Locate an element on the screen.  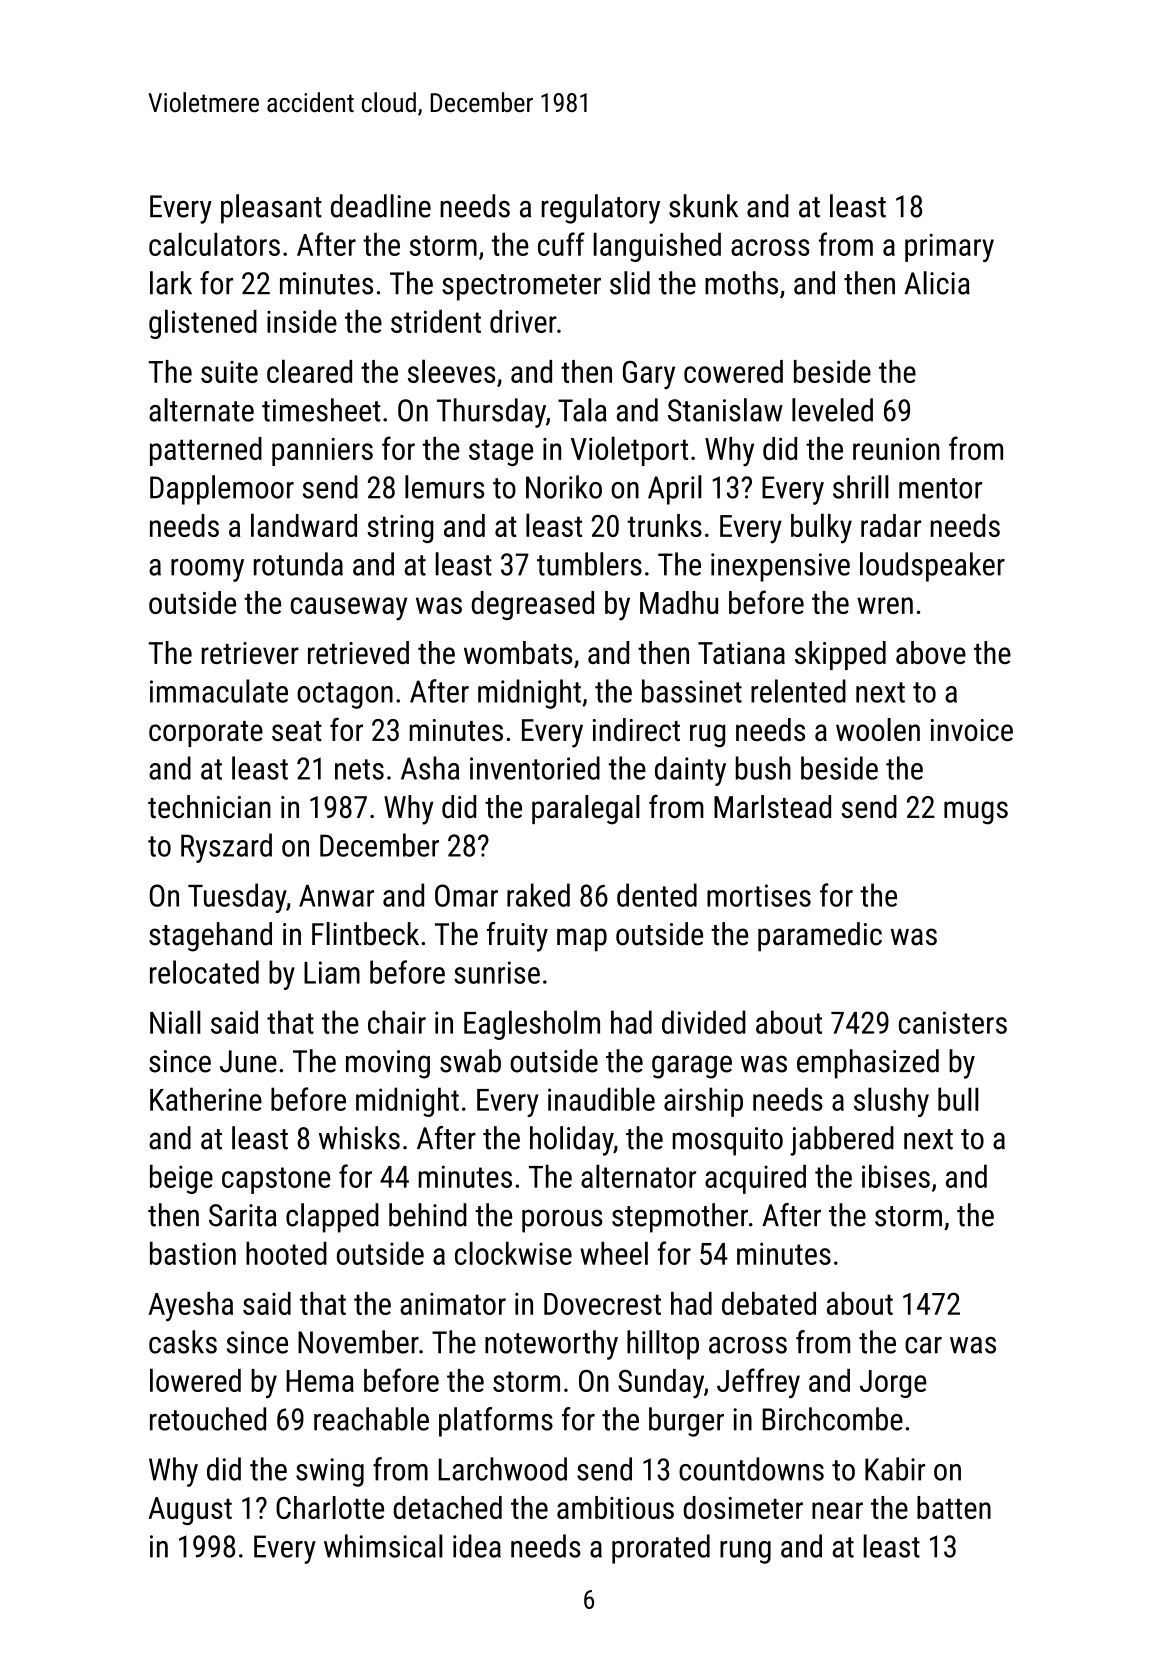
Asha is located at coordinates (430, 768).
